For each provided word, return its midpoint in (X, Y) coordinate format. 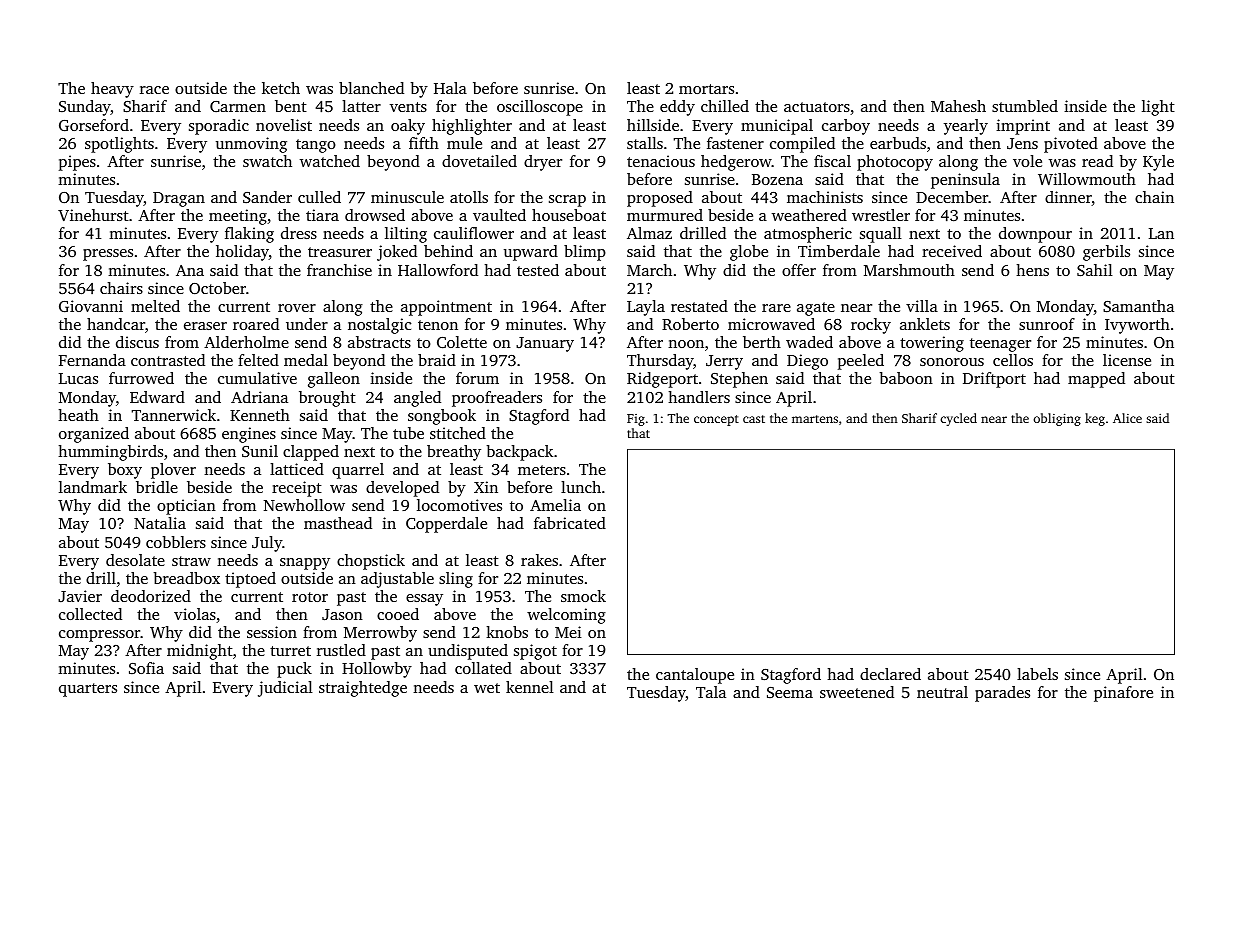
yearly (966, 127)
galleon (334, 380)
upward (531, 253)
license (1127, 360)
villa (922, 306)
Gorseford (94, 125)
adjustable (397, 580)
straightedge (363, 689)
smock (583, 596)
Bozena (777, 179)
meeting (238, 217)
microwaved (771, 324)
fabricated (570, 523)
